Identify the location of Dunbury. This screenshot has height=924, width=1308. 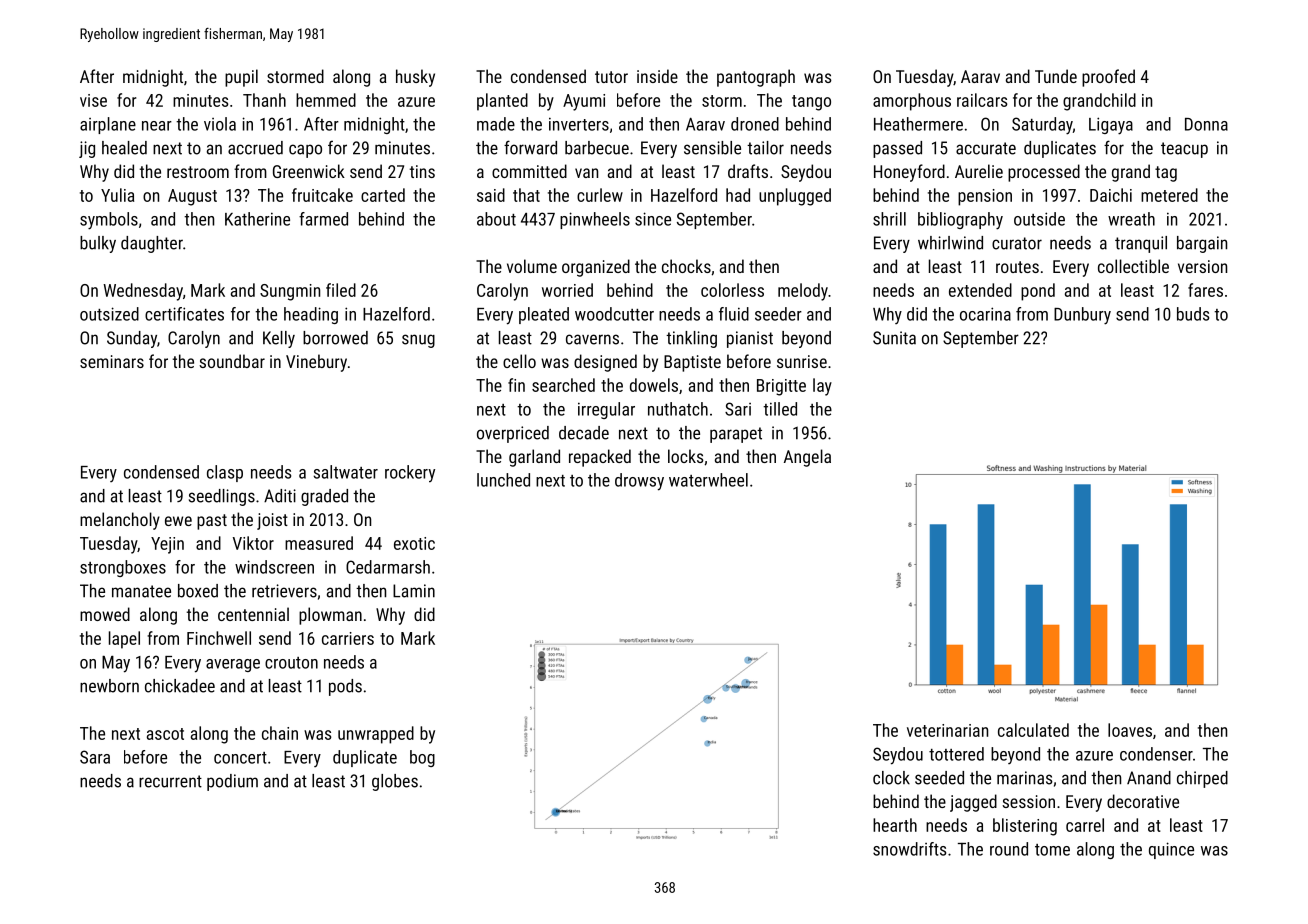
(1082, 316).
